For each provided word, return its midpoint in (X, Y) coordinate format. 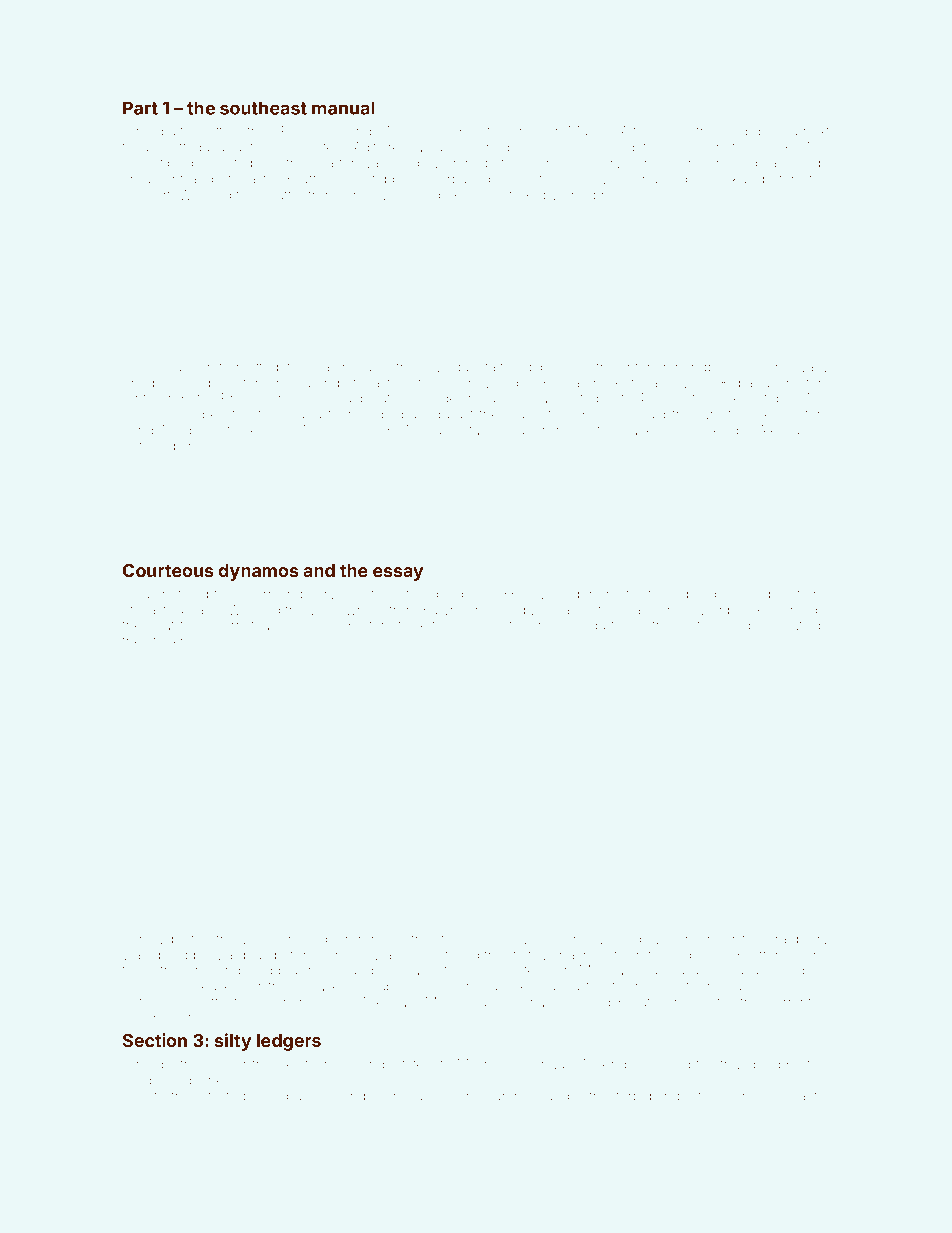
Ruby (542, 196)
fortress (177, 1095)
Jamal (522, 131)
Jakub (736, 179)
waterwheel (345, 610)
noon (671, 132)
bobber (754, 625)
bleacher (183, 367)
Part (140, 108)
